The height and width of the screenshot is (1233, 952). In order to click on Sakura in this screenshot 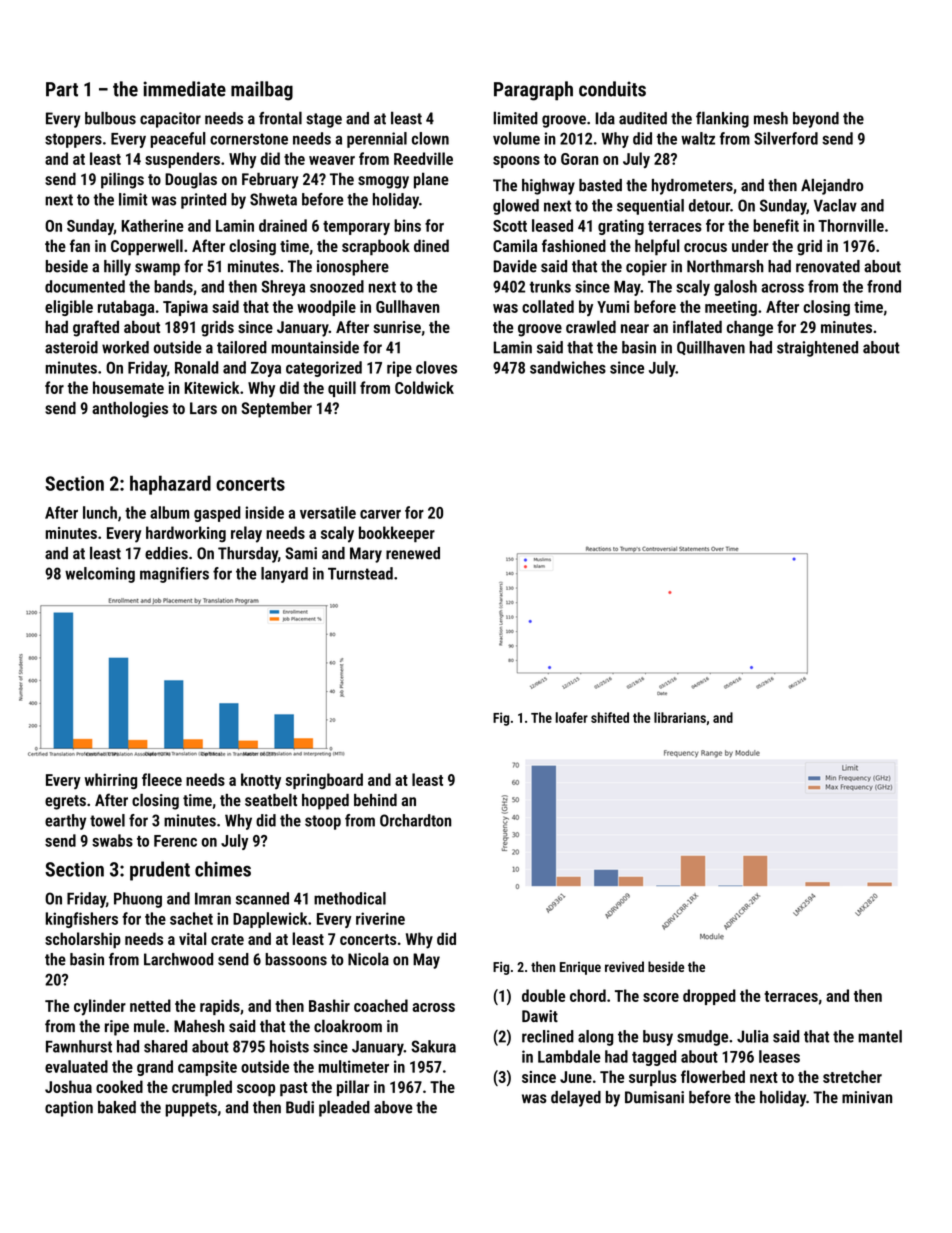, I will do `click(433, 1046)`.
